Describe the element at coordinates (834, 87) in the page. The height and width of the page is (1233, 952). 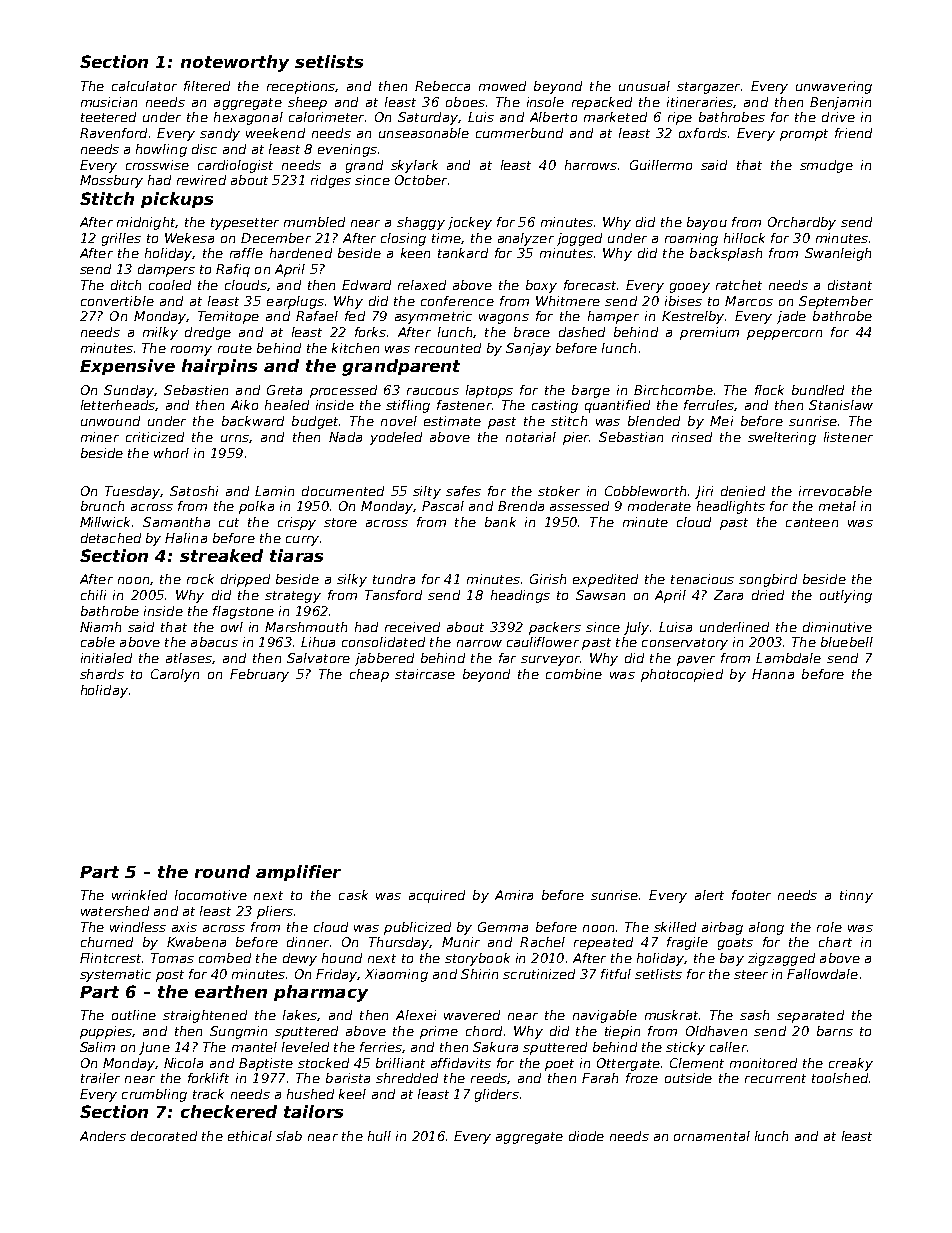
I see `unwavering` at that location.
